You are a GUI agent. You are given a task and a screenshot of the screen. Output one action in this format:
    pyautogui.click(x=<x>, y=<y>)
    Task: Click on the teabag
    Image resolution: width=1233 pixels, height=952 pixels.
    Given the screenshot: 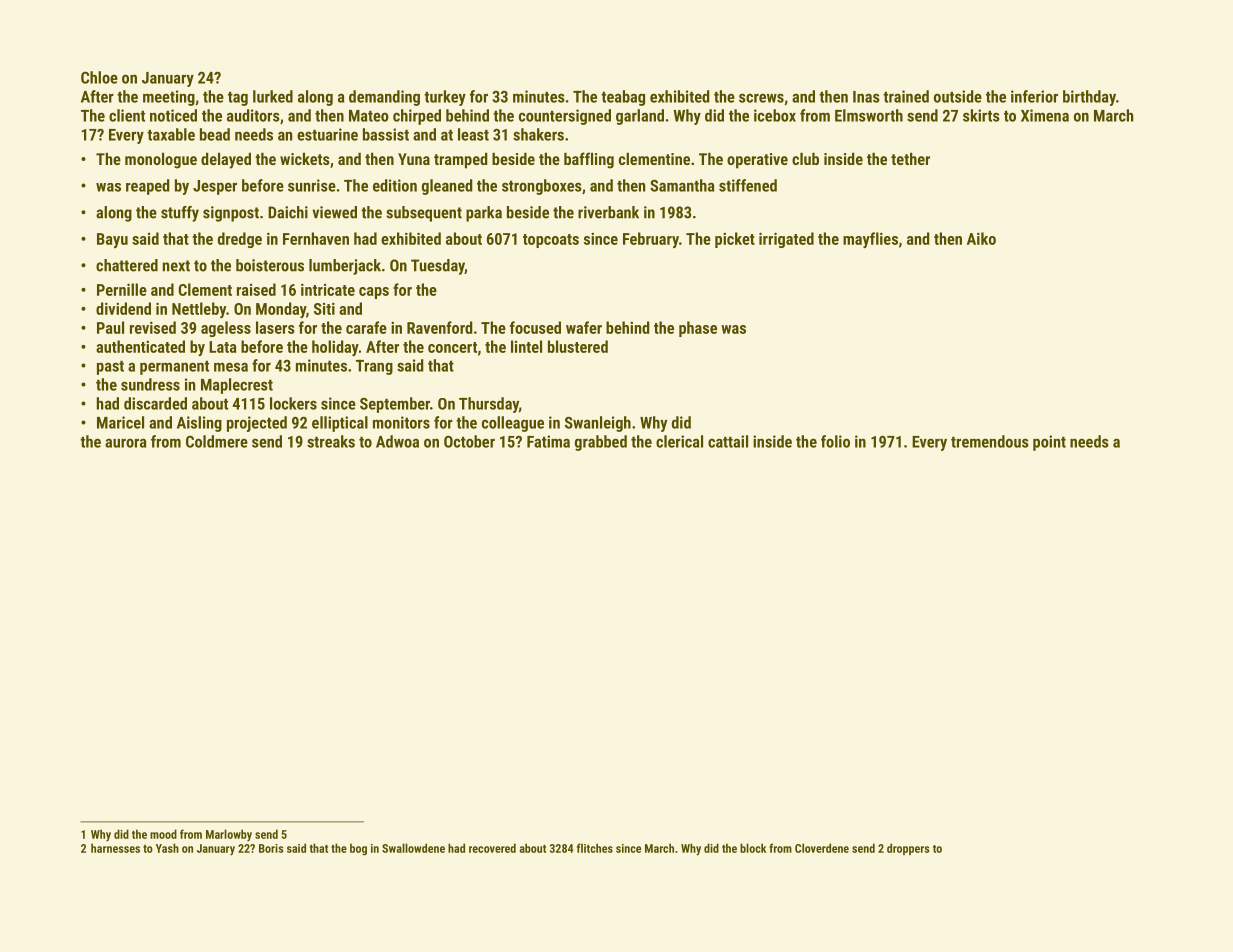 What is the action you would take?
    pyautogui.click(x=623, y=98)
